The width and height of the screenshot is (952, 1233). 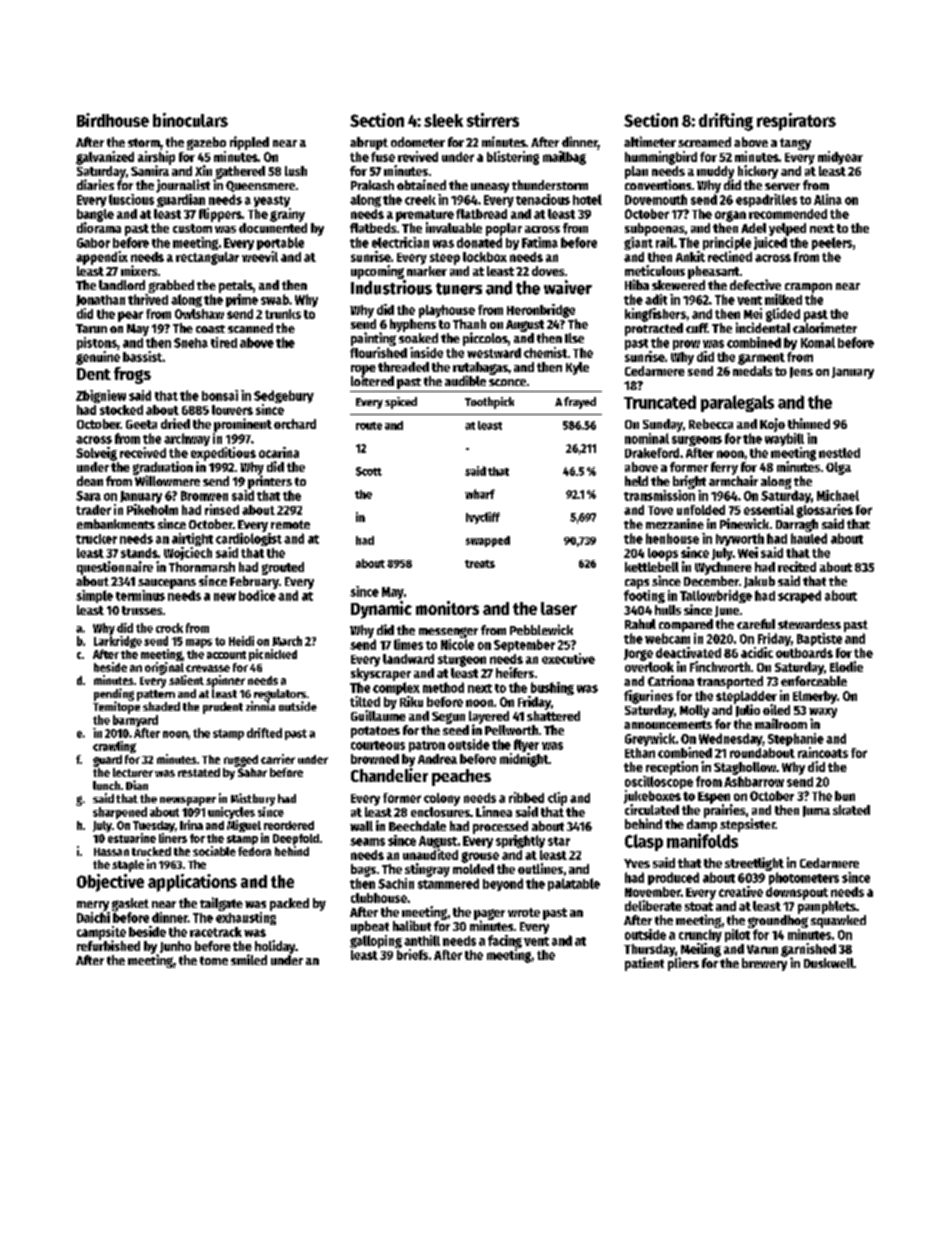 I want to click on Junho, so click(x=175, y=947).
